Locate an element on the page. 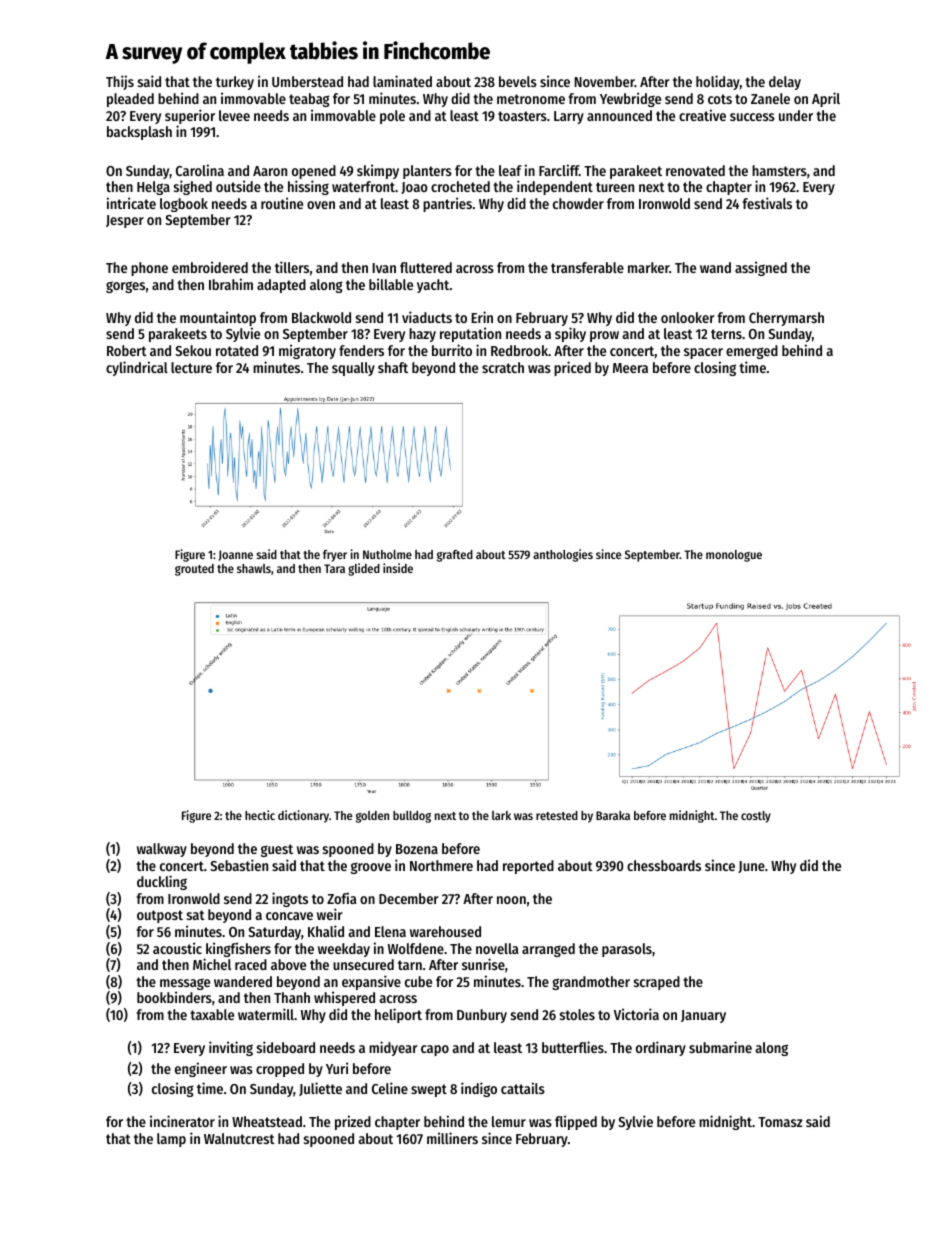  reputation is located at coordinates (470, 334).
